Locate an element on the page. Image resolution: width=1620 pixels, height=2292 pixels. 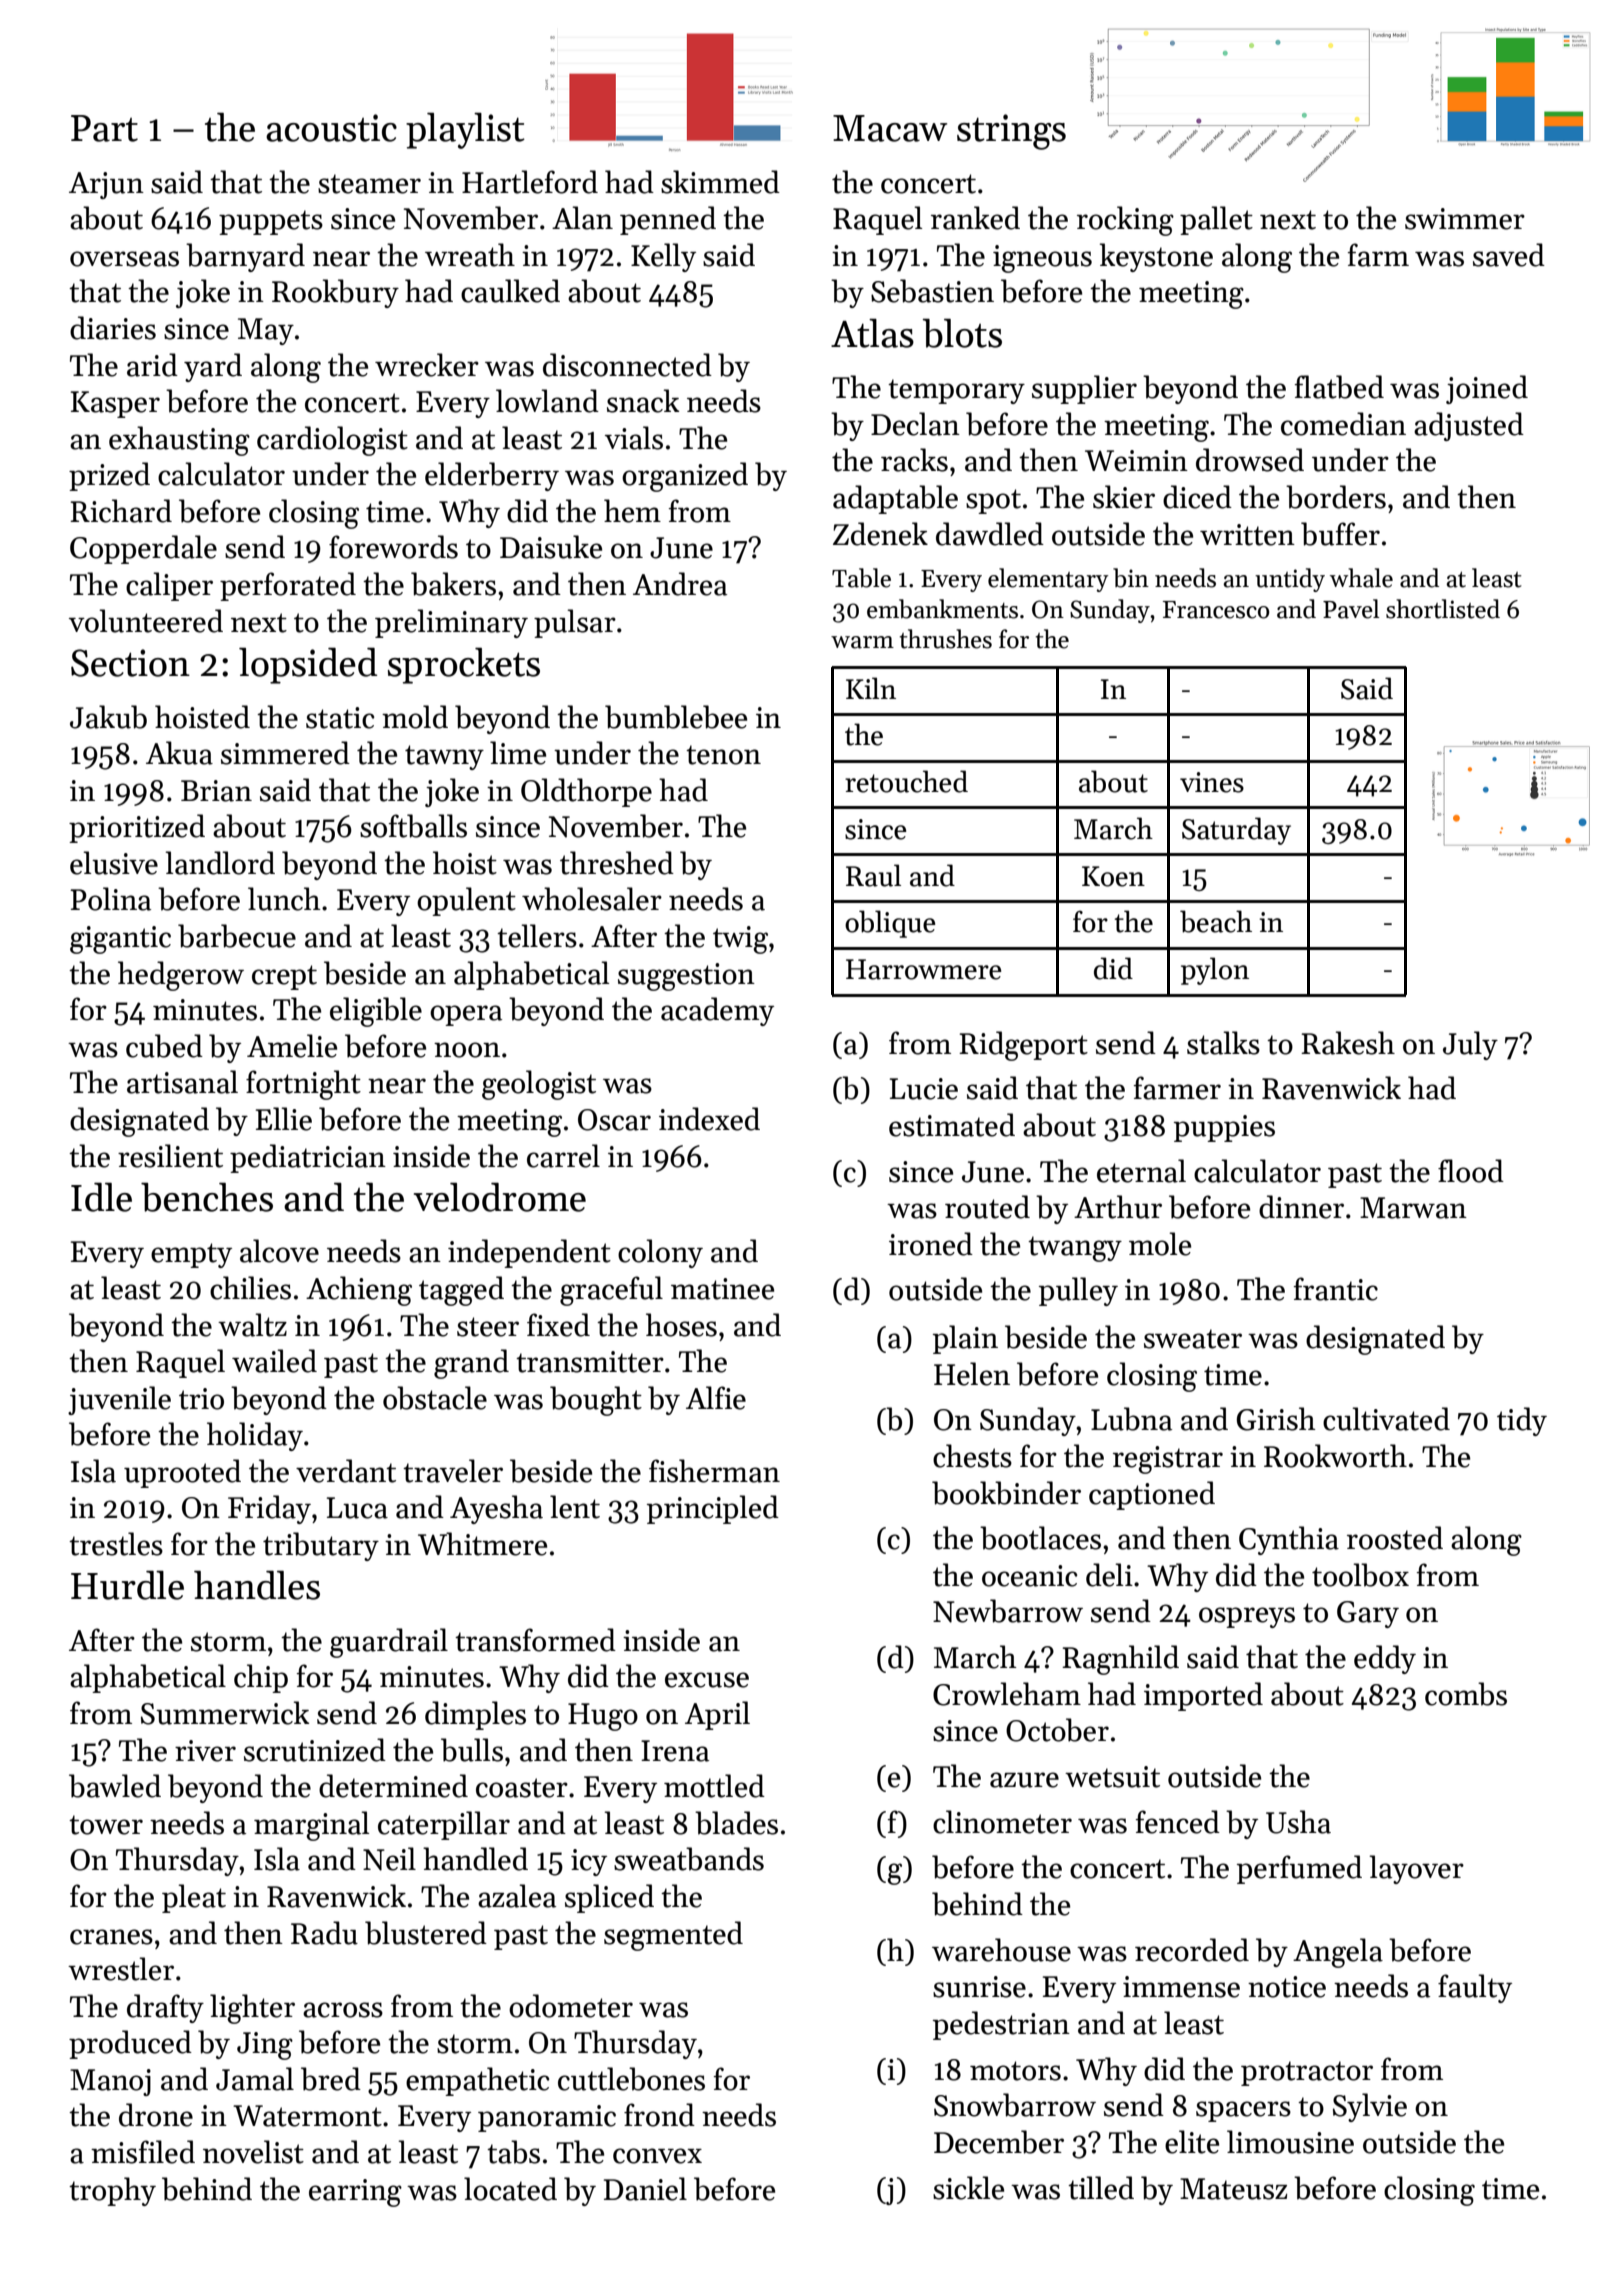
prized is located at coordinates (109, 476).
